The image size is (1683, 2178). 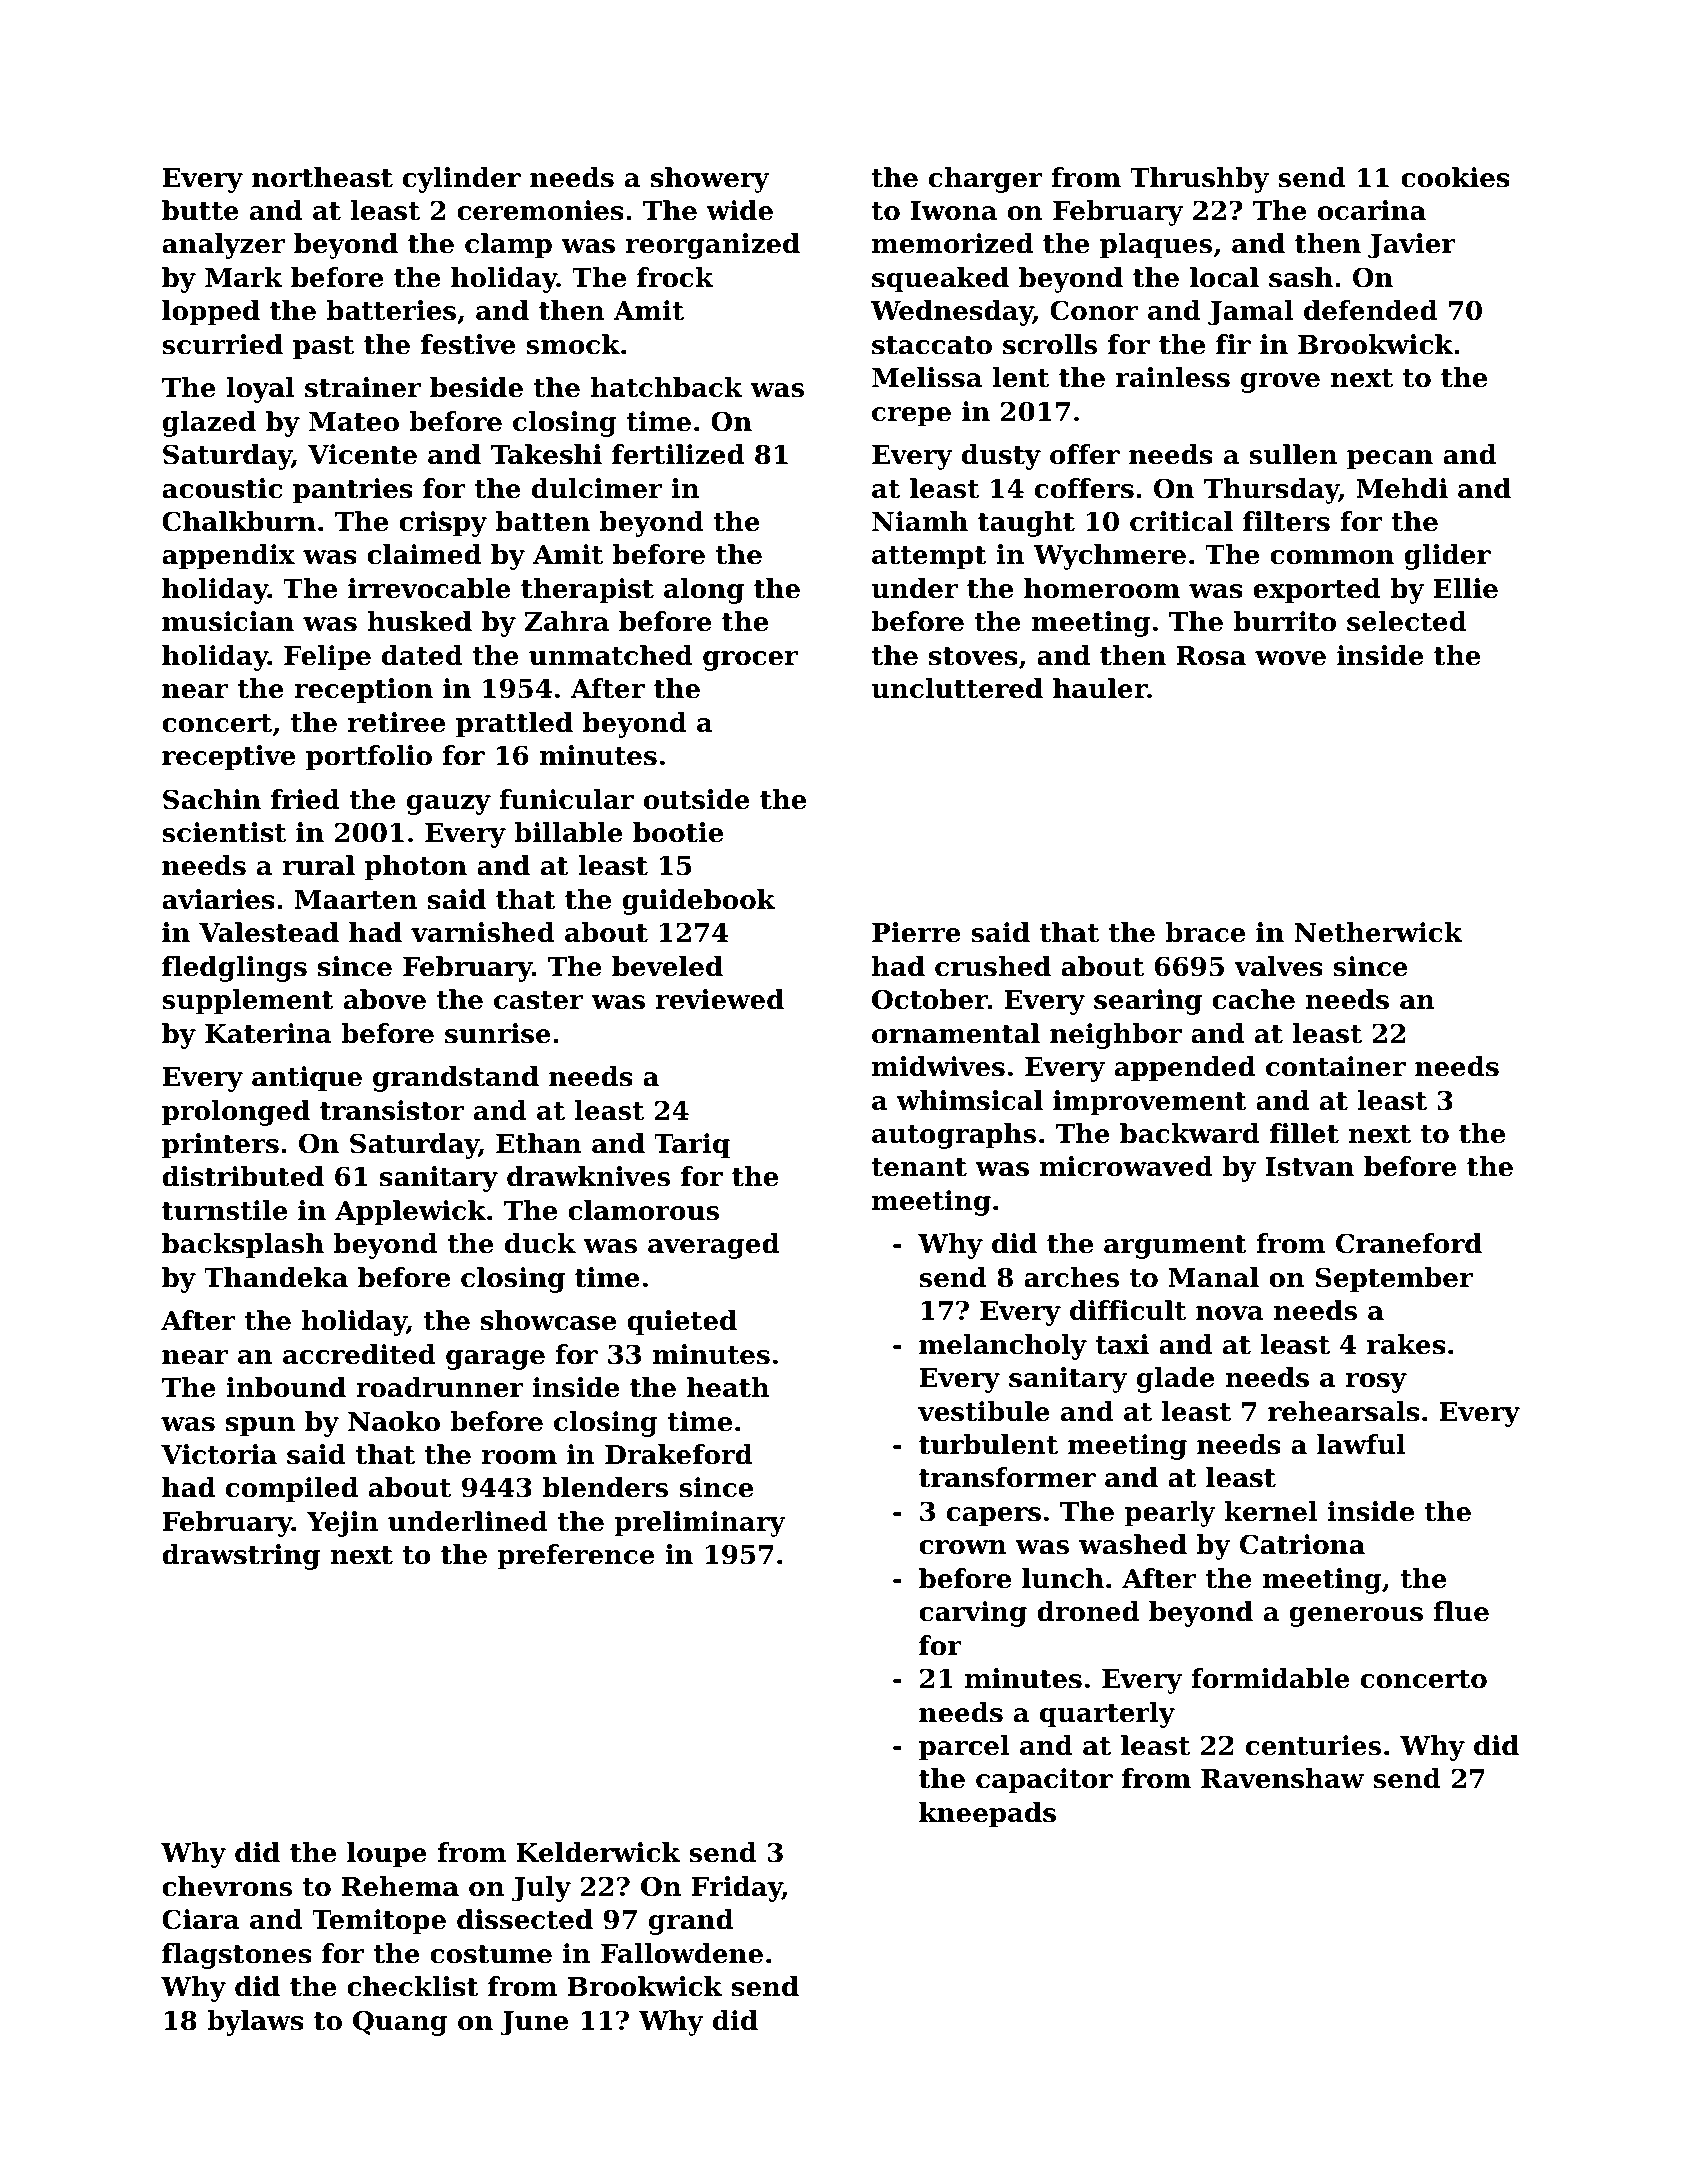 What do you see at coordinates (737, 1889) in the page?
I see `Friday` at bounding box center [737, 1889].
